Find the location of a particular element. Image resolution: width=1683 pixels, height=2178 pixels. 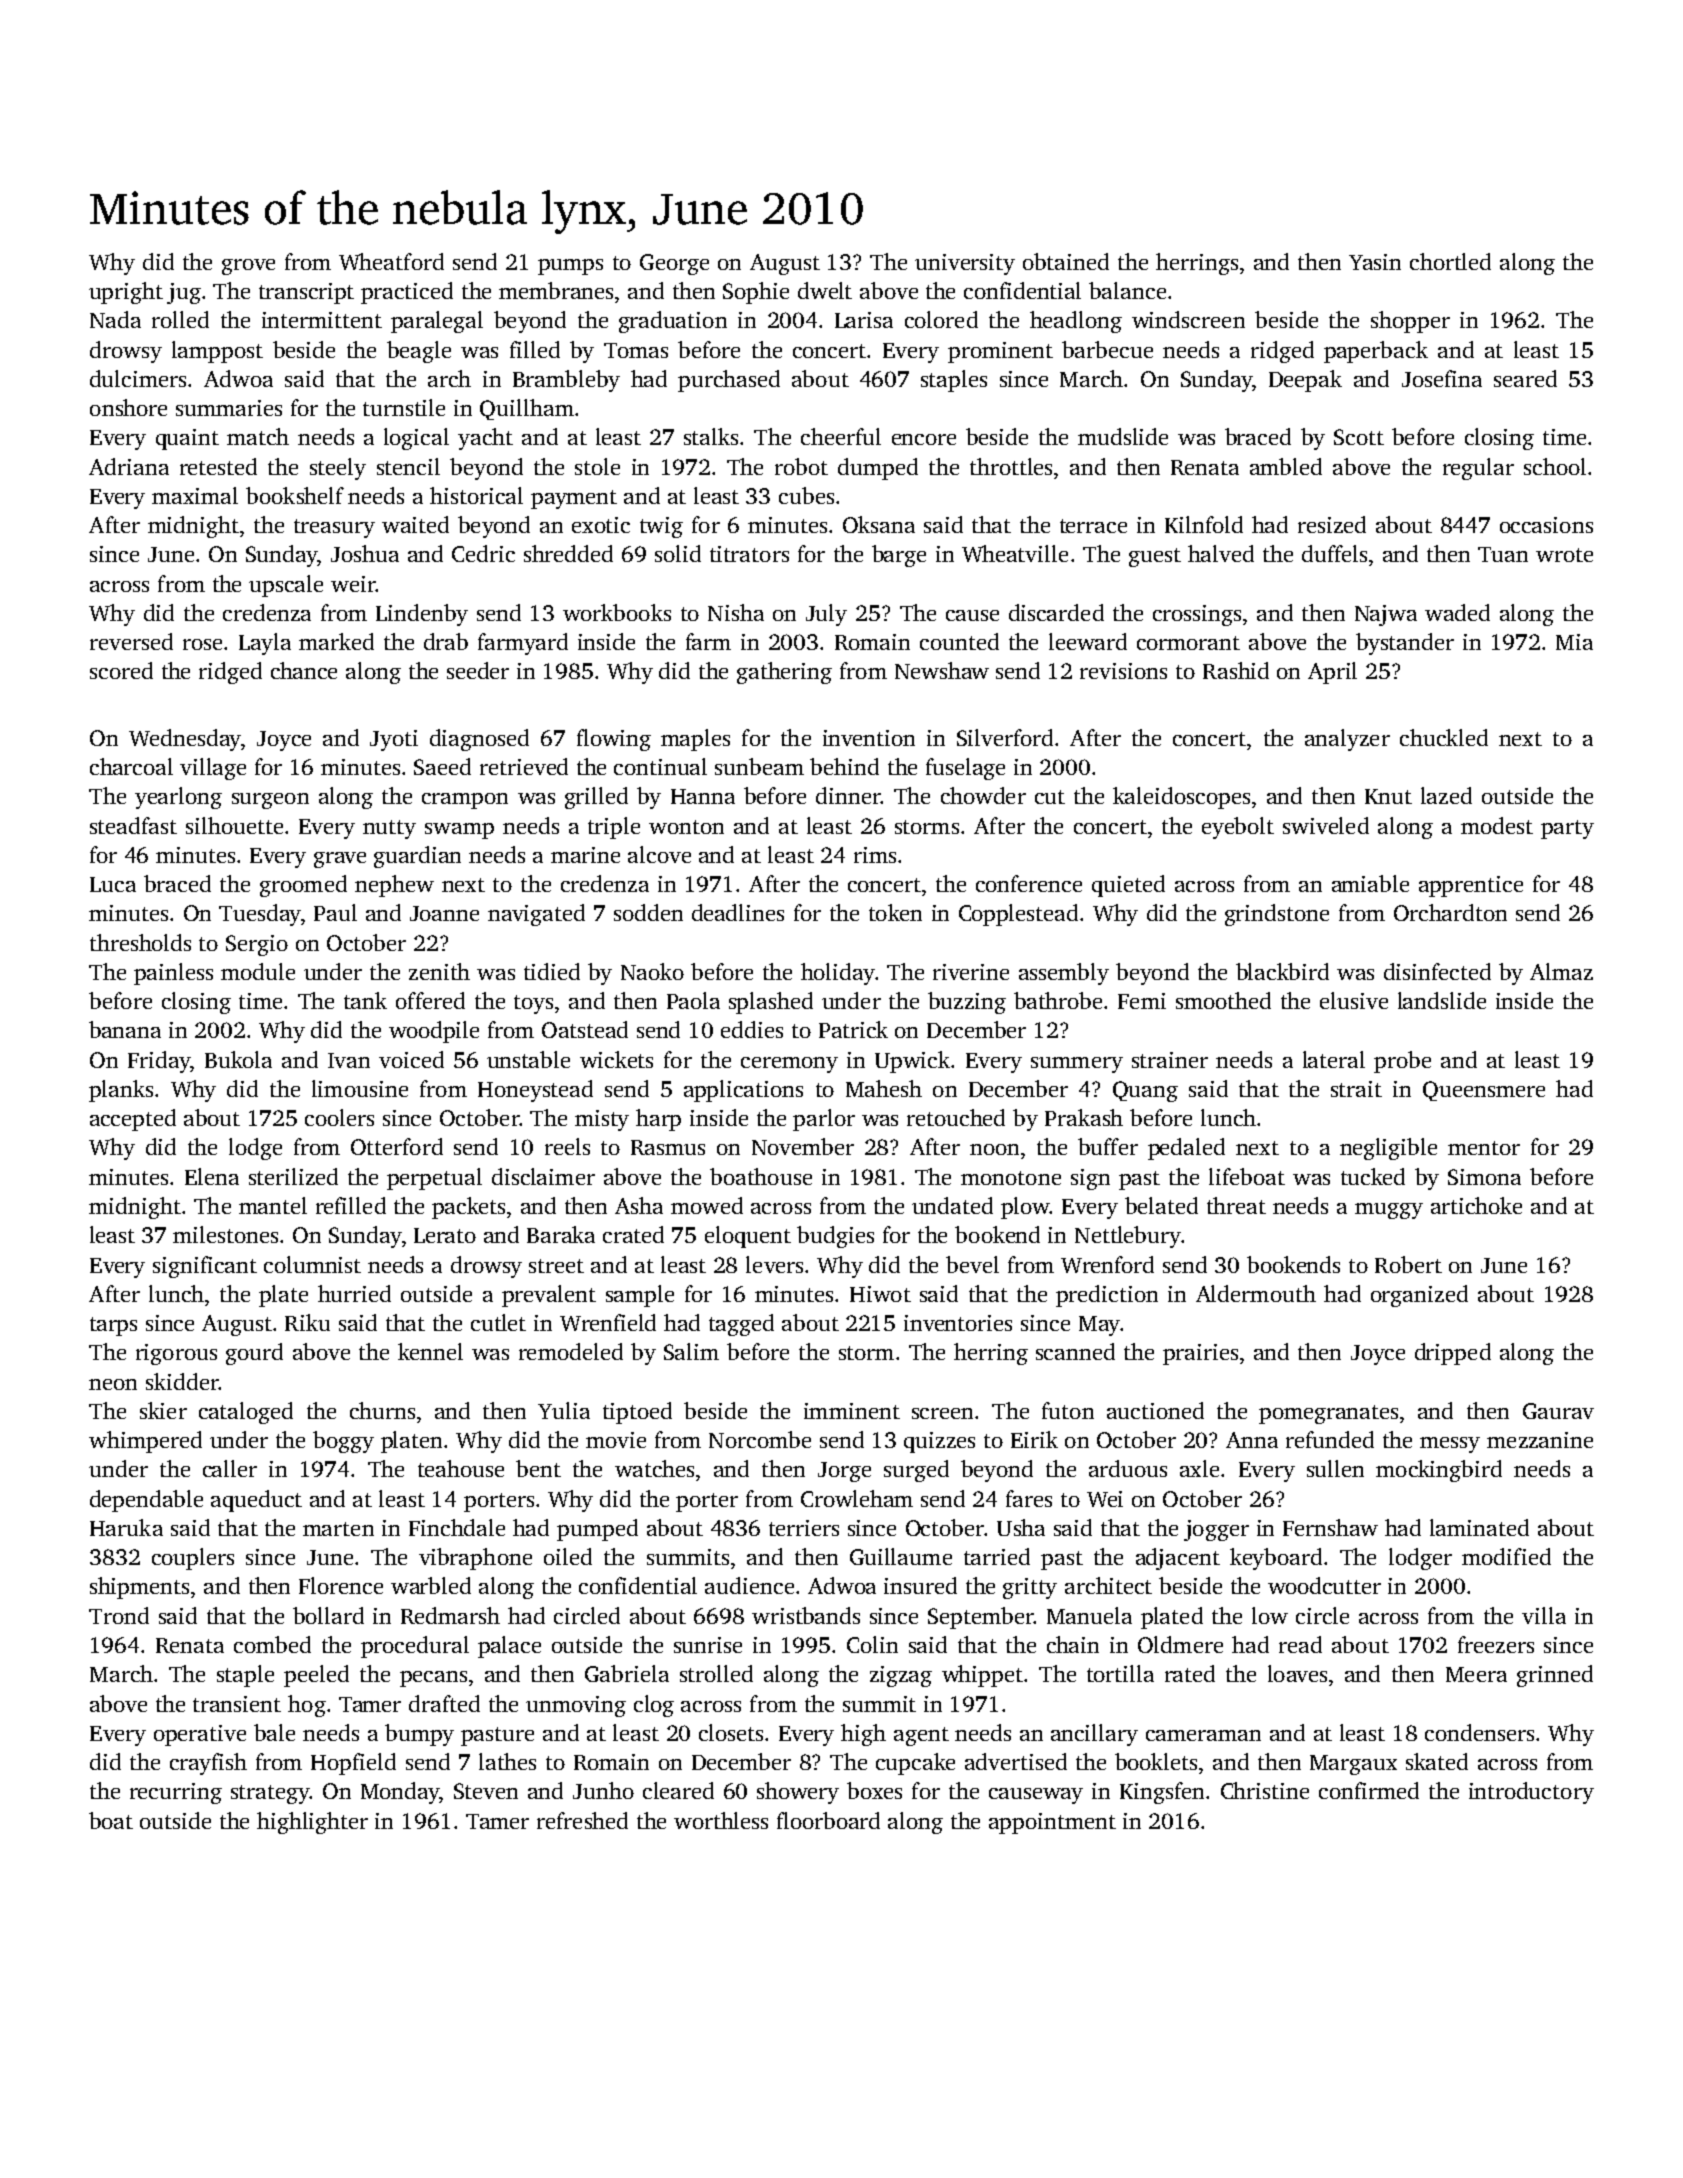

barbecue is located at coordinates (1107, 349).
